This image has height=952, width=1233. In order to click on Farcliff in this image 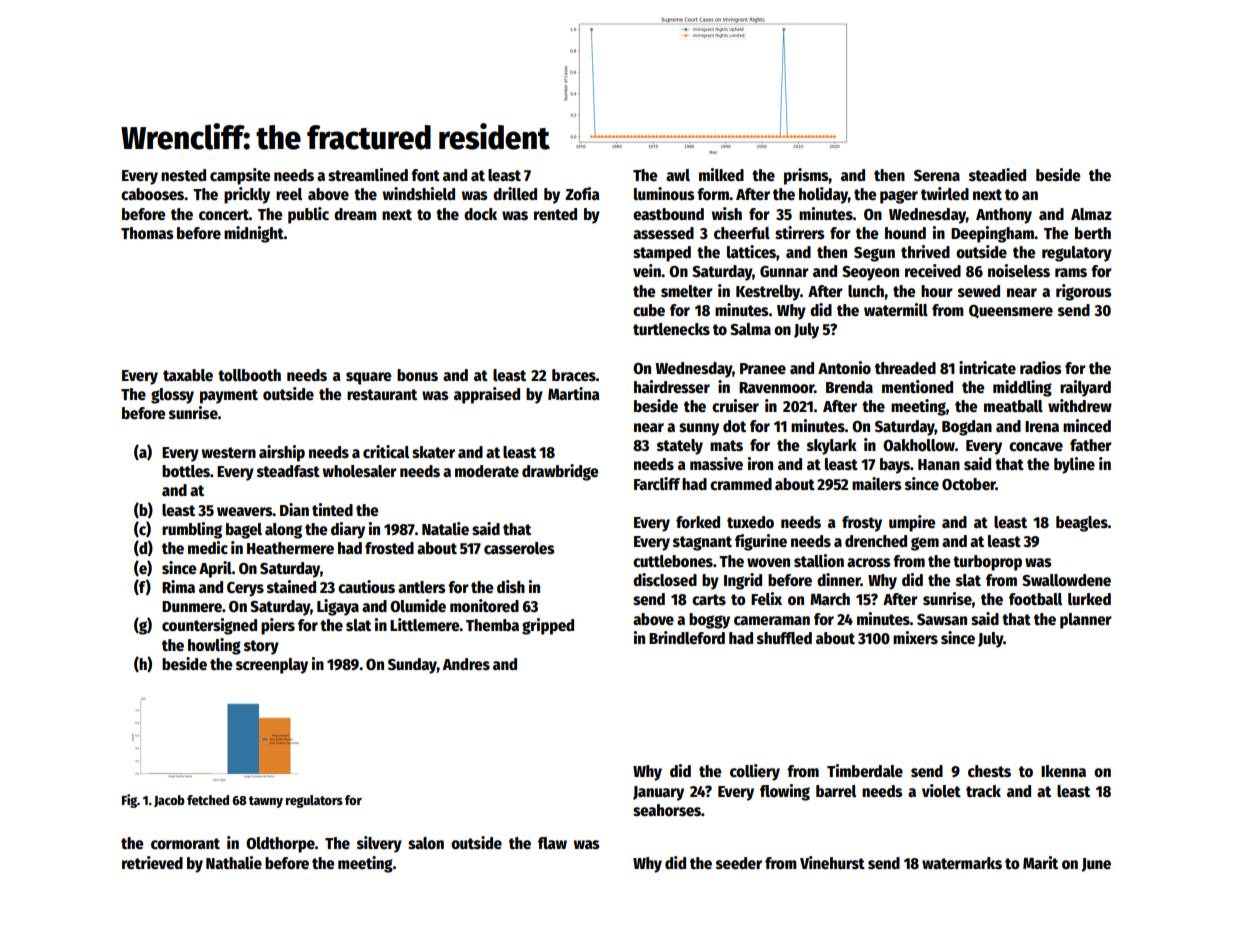, I will do `click(657, 483)`.
